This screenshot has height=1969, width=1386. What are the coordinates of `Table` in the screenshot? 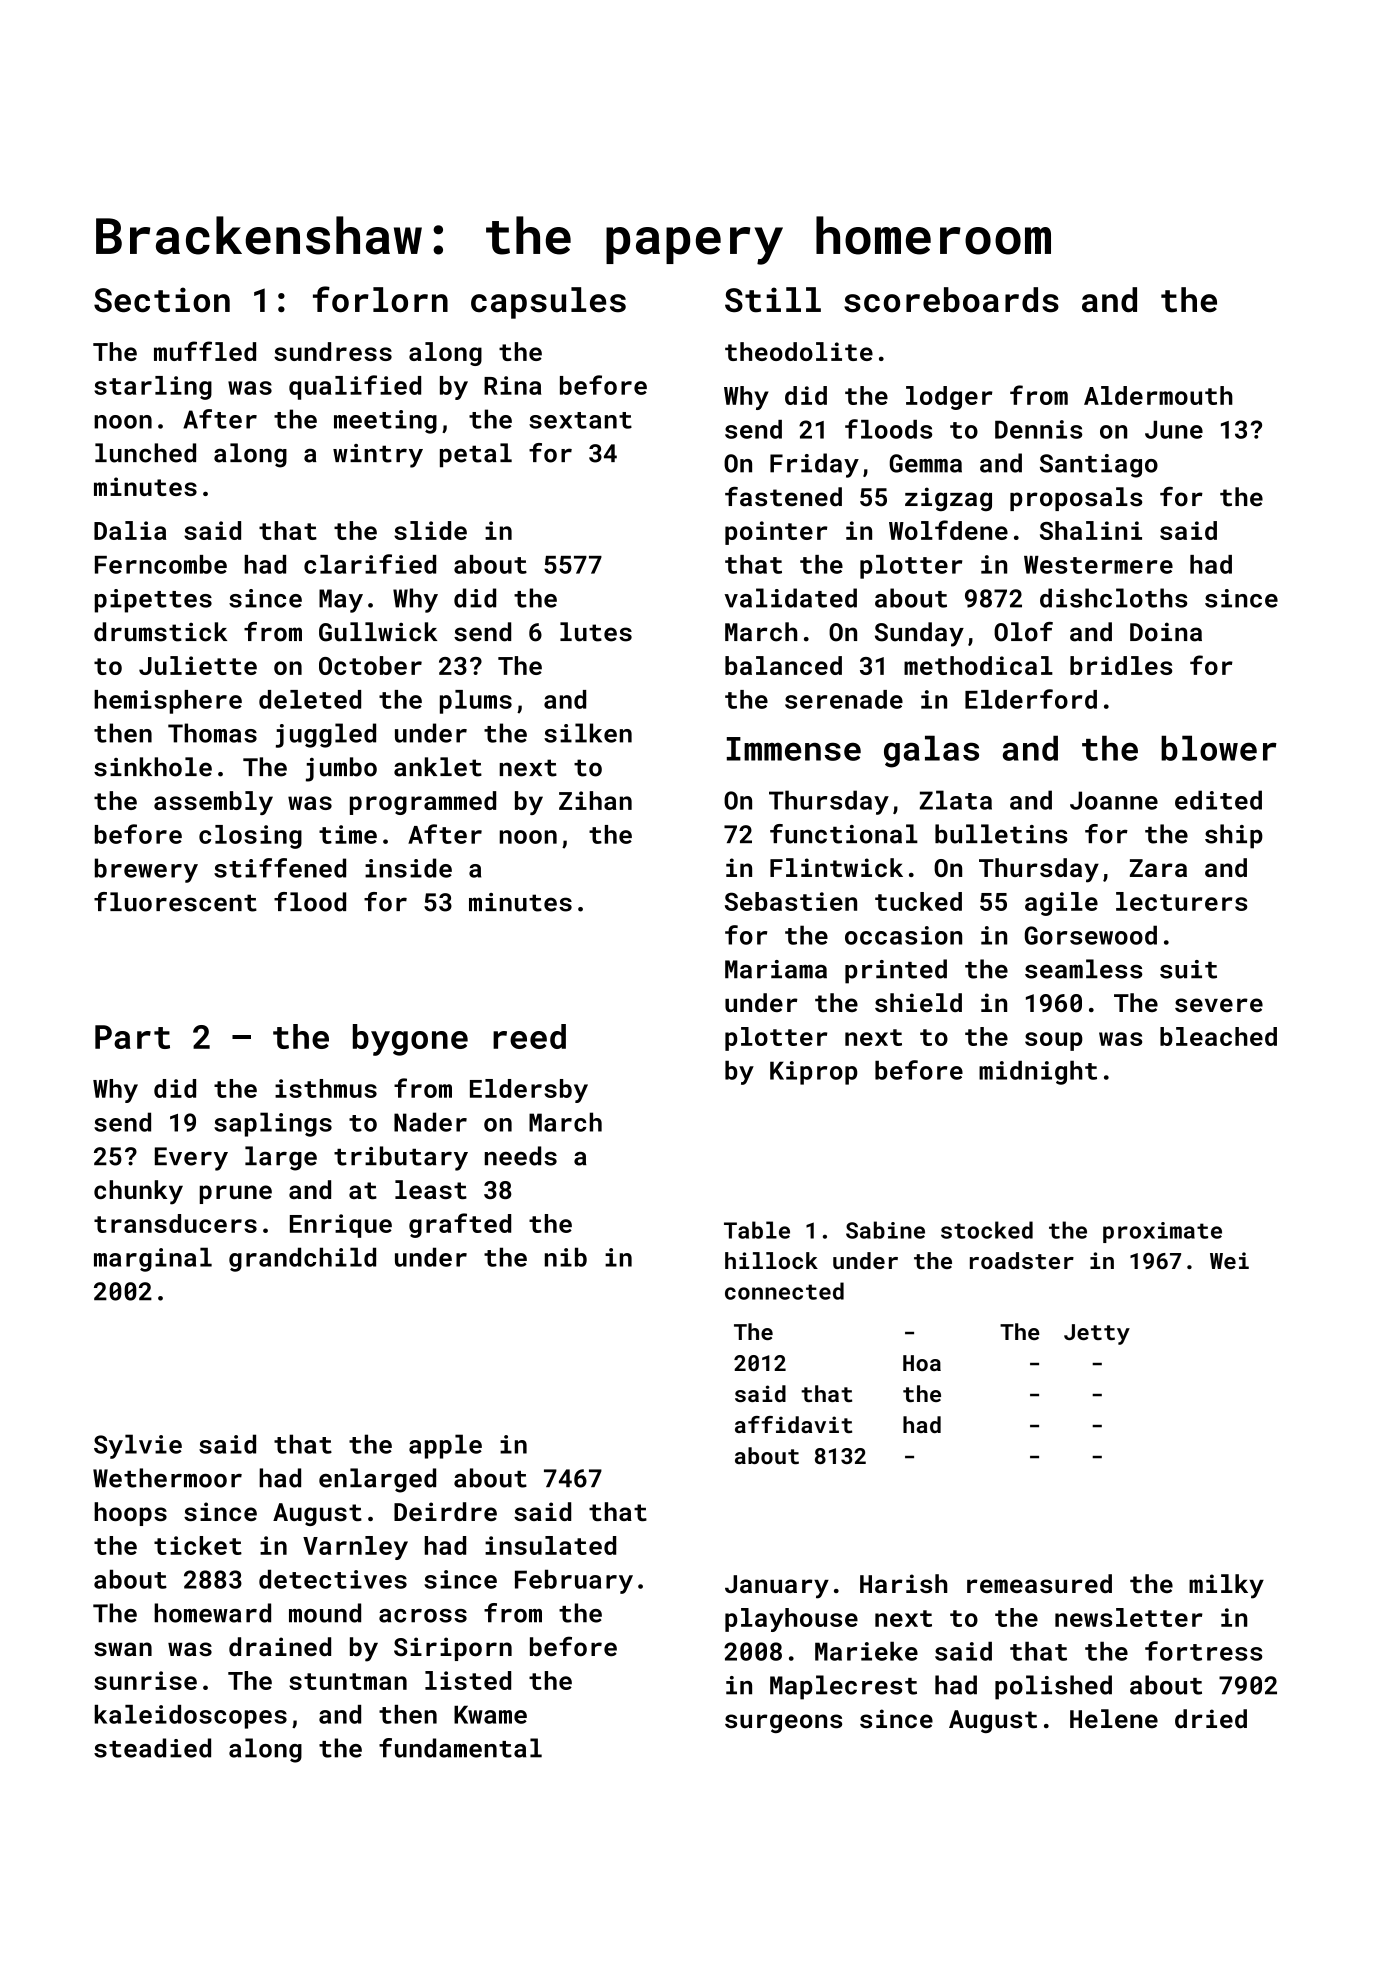 It's located at (757, 1230).
